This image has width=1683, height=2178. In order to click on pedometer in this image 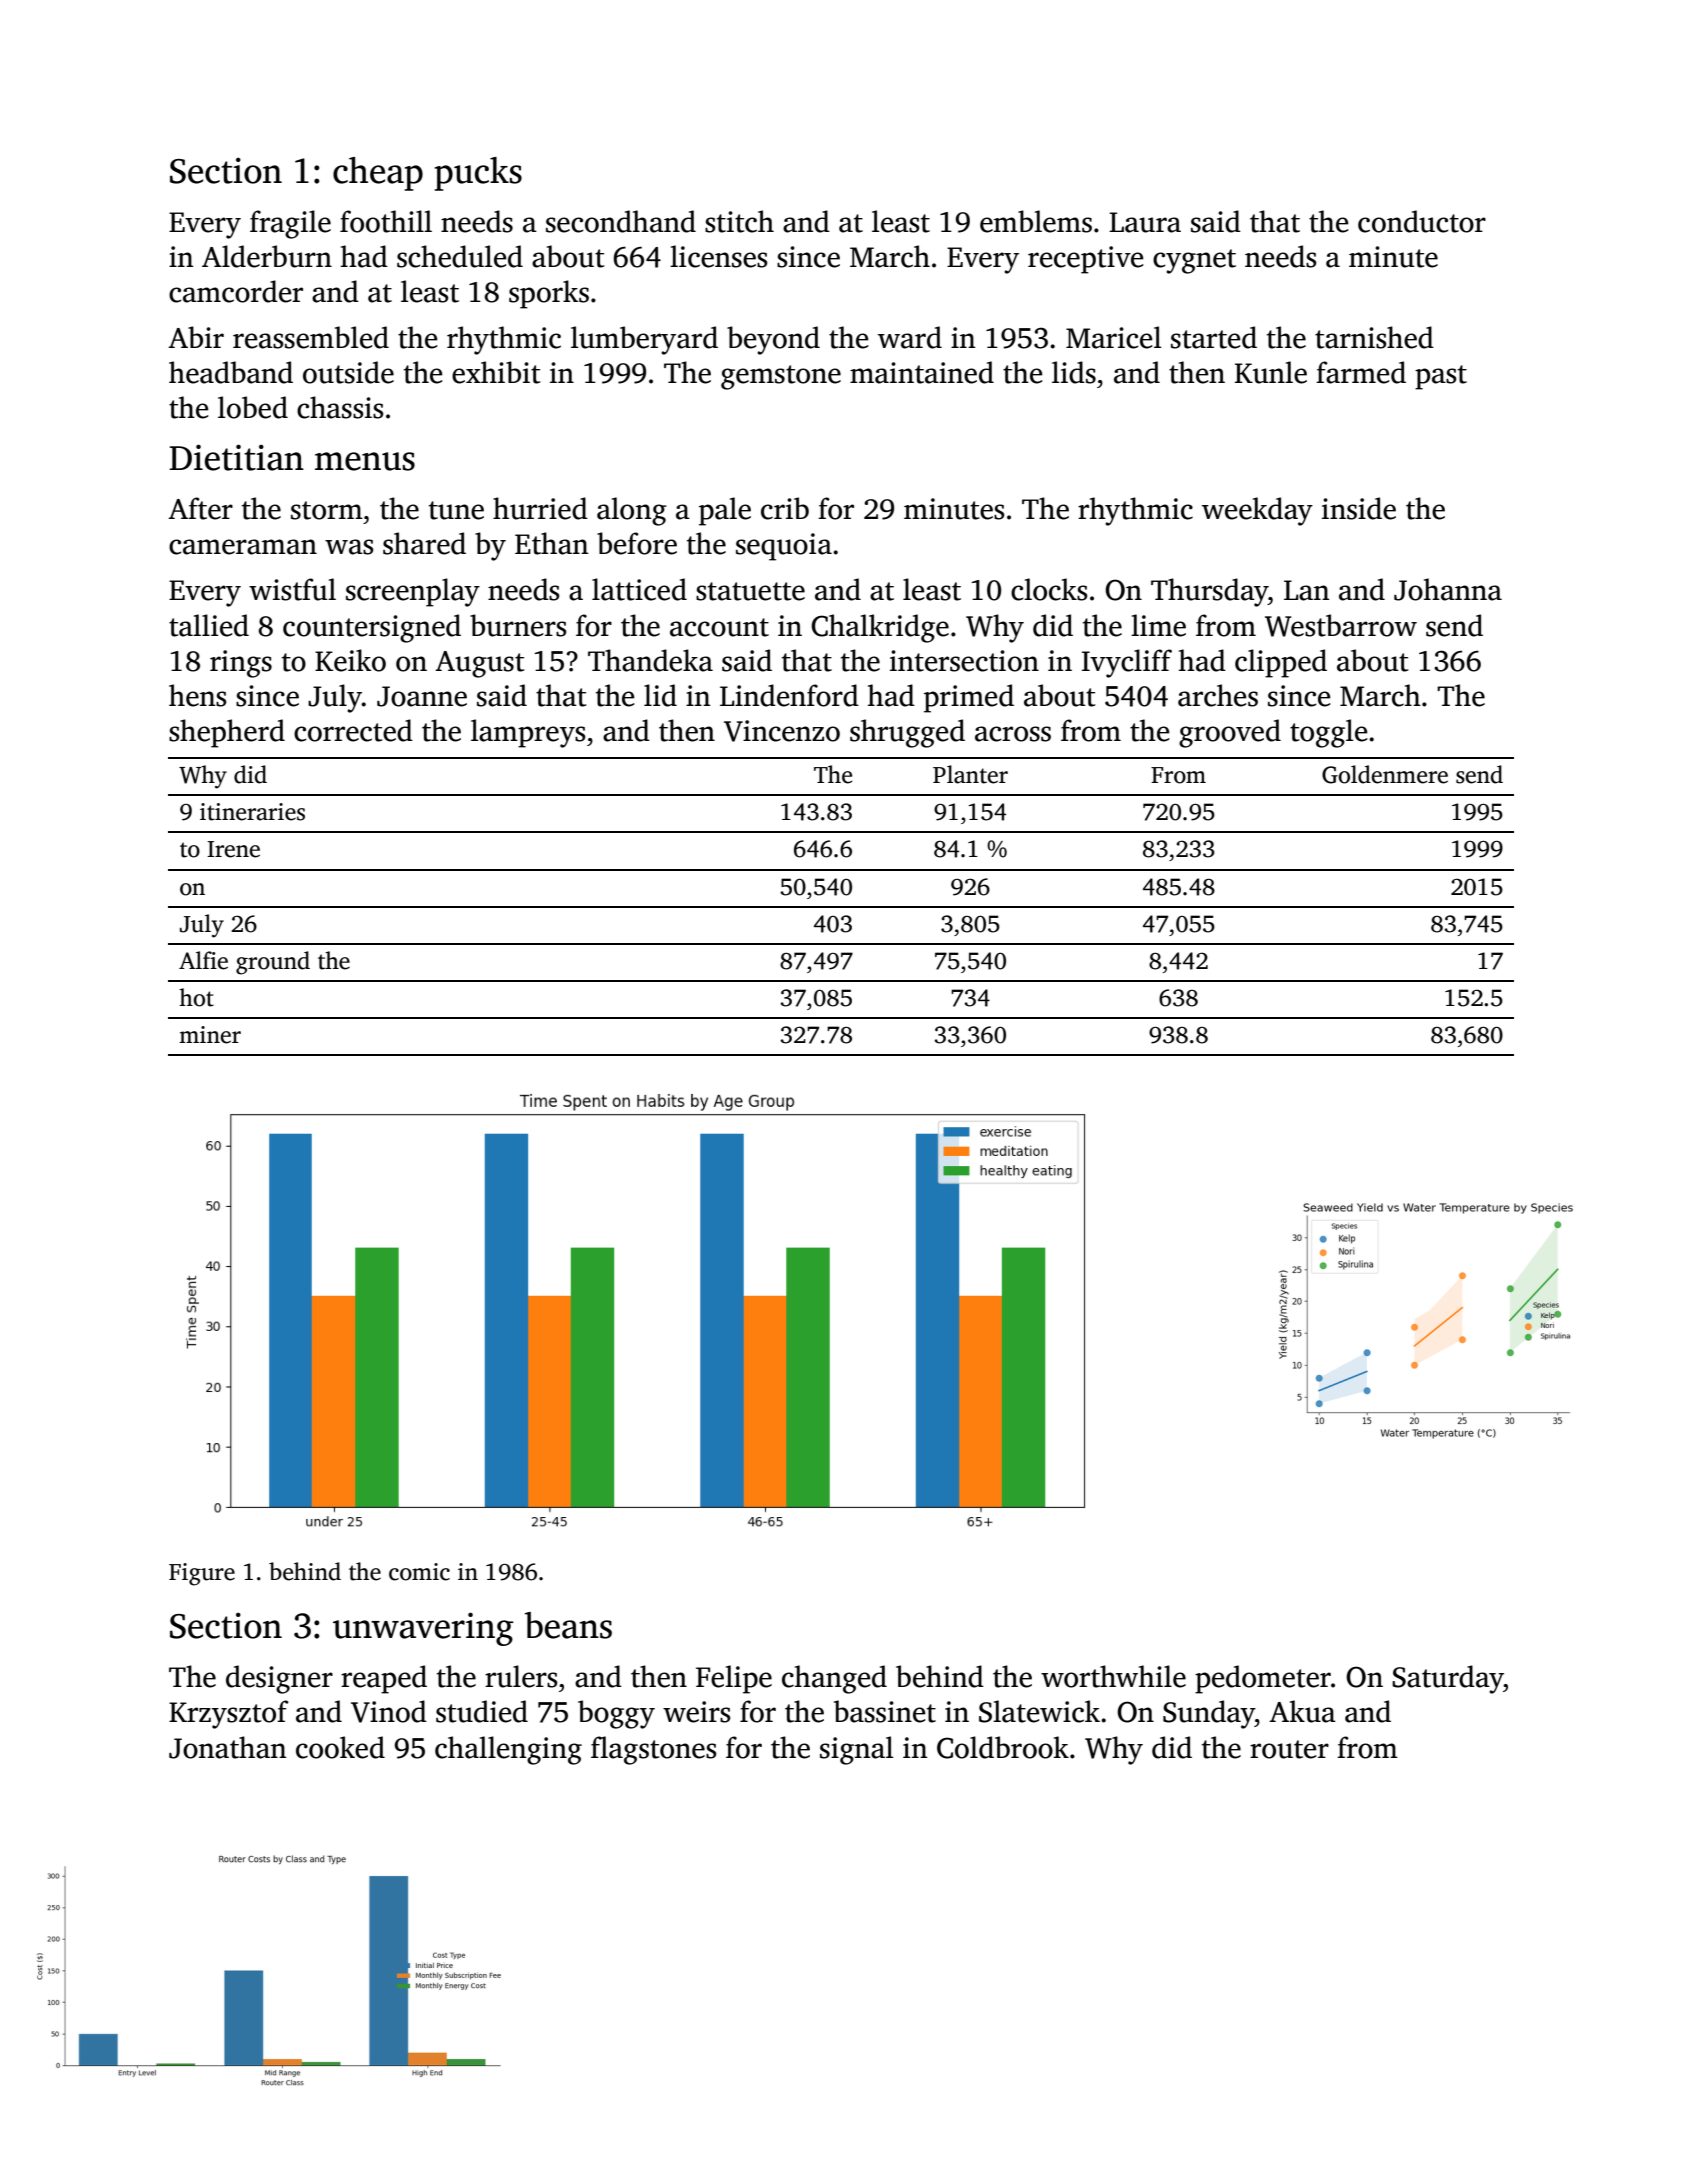, I will do `click(1263, 1679)`.
